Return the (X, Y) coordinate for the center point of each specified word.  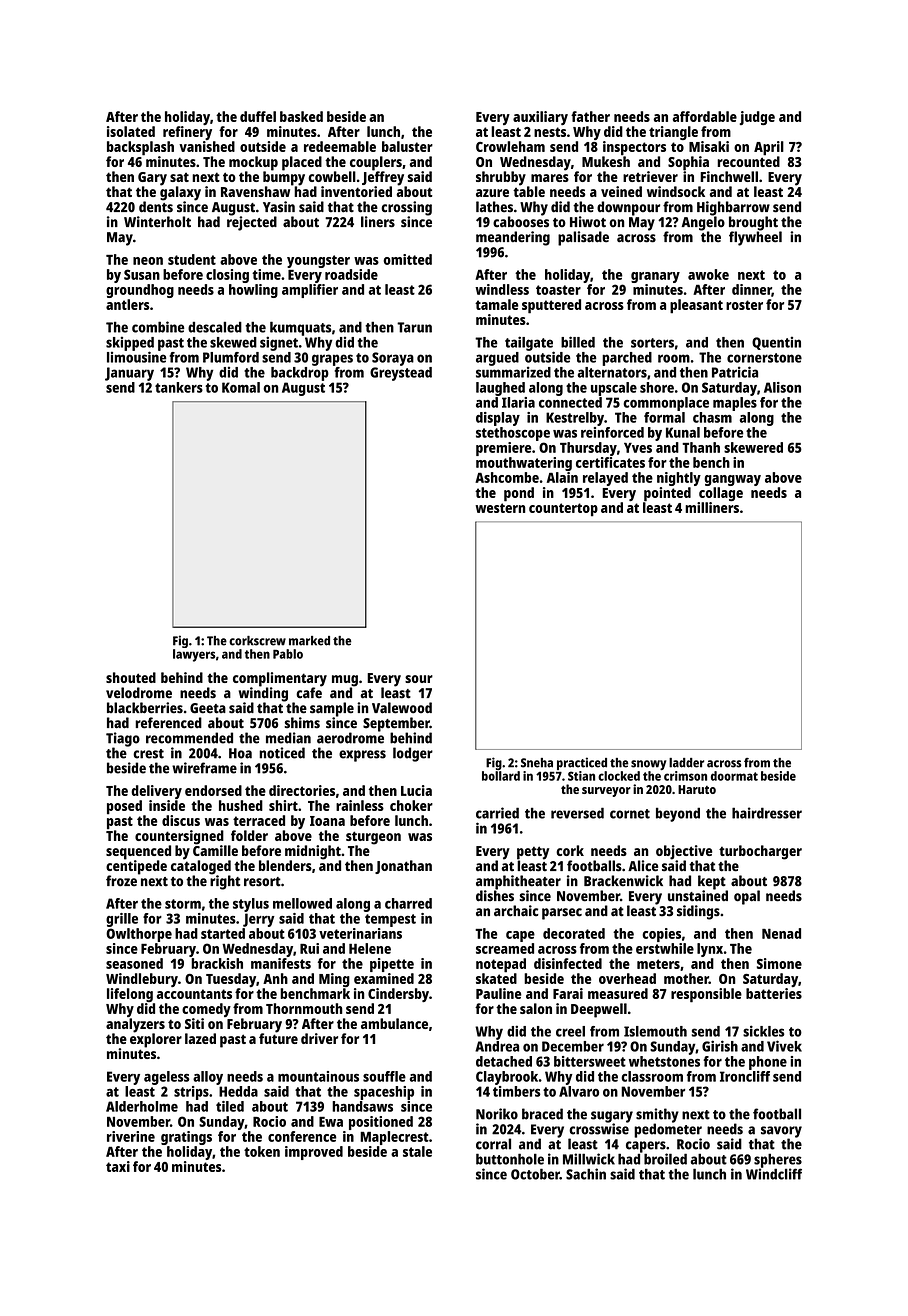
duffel (258, 116)
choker (411, 805)
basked (301, 116)
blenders (285, 865)
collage (721, 494)
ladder (686, 763)
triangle (673, 133)
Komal (241, 387)
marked (309, 641)
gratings (186, 1138)
